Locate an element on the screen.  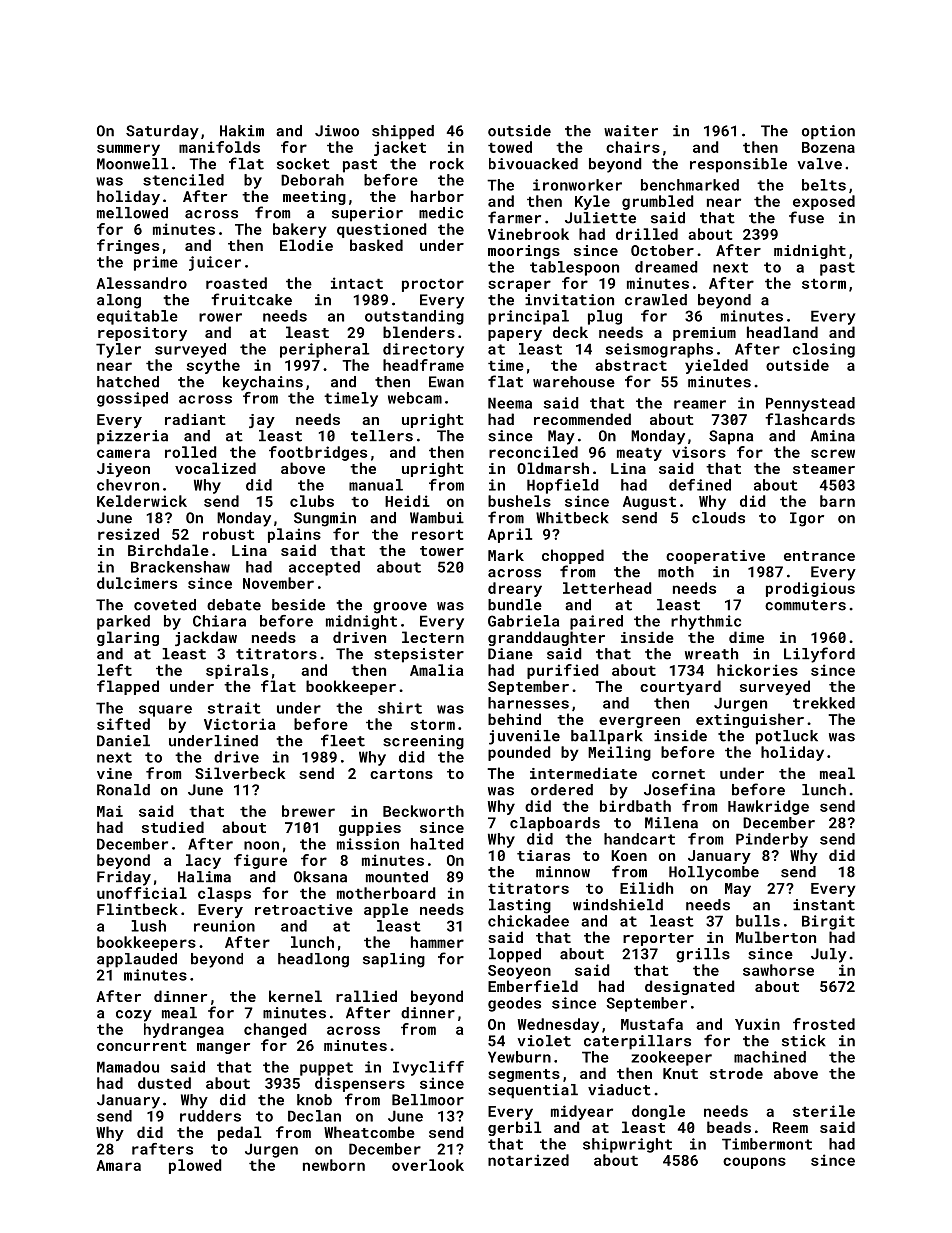
stepsister is located at coordinates (419, 655).
